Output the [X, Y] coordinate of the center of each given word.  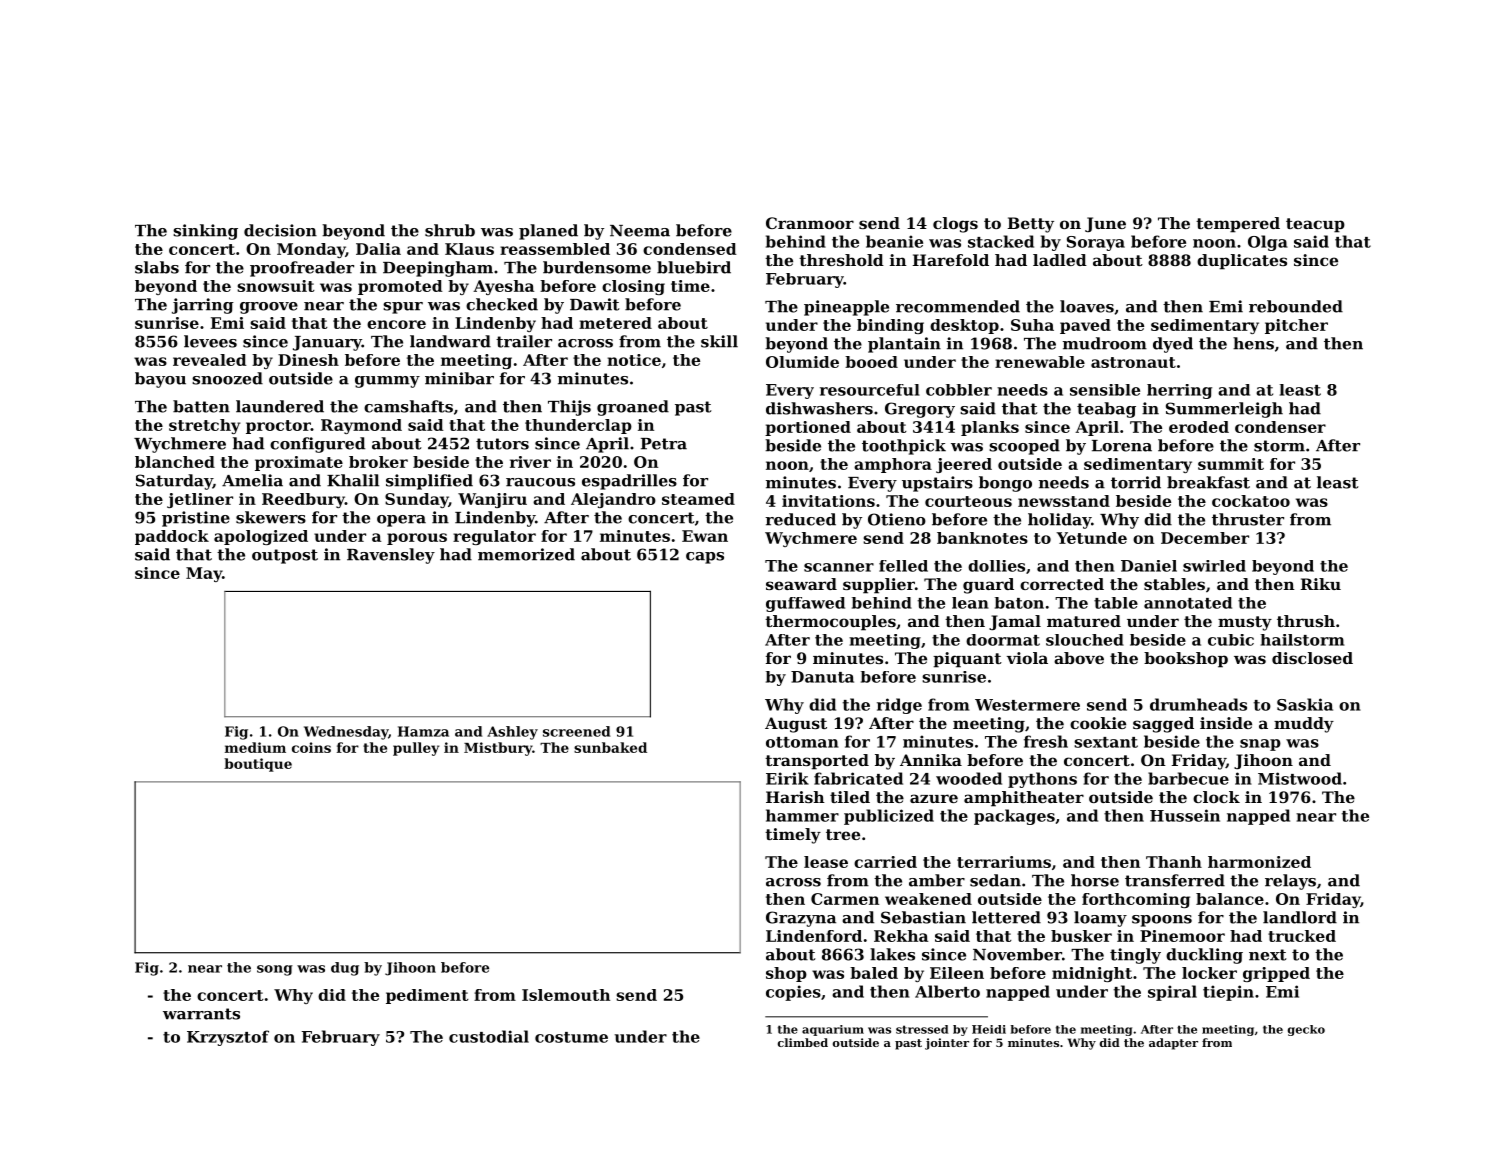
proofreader [302, 269]
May [204, 574]
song [275, 970]
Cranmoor [810, 223]
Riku [1321, 584]
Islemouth [566, 995]
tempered [1238, 225]
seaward [801, 584]
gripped [1276, 974]
